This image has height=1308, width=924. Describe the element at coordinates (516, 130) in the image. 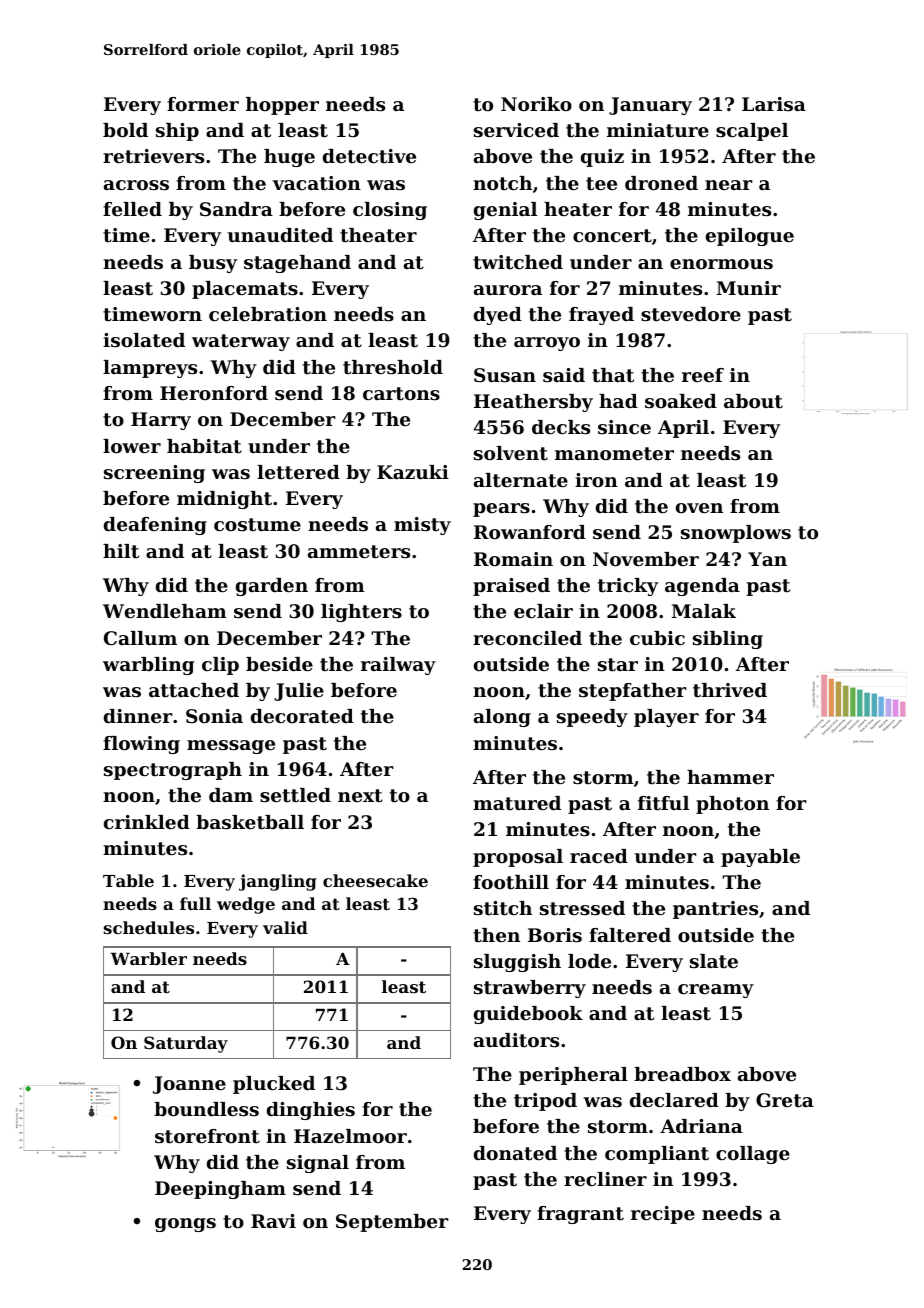

I see `serviced` at that location.
